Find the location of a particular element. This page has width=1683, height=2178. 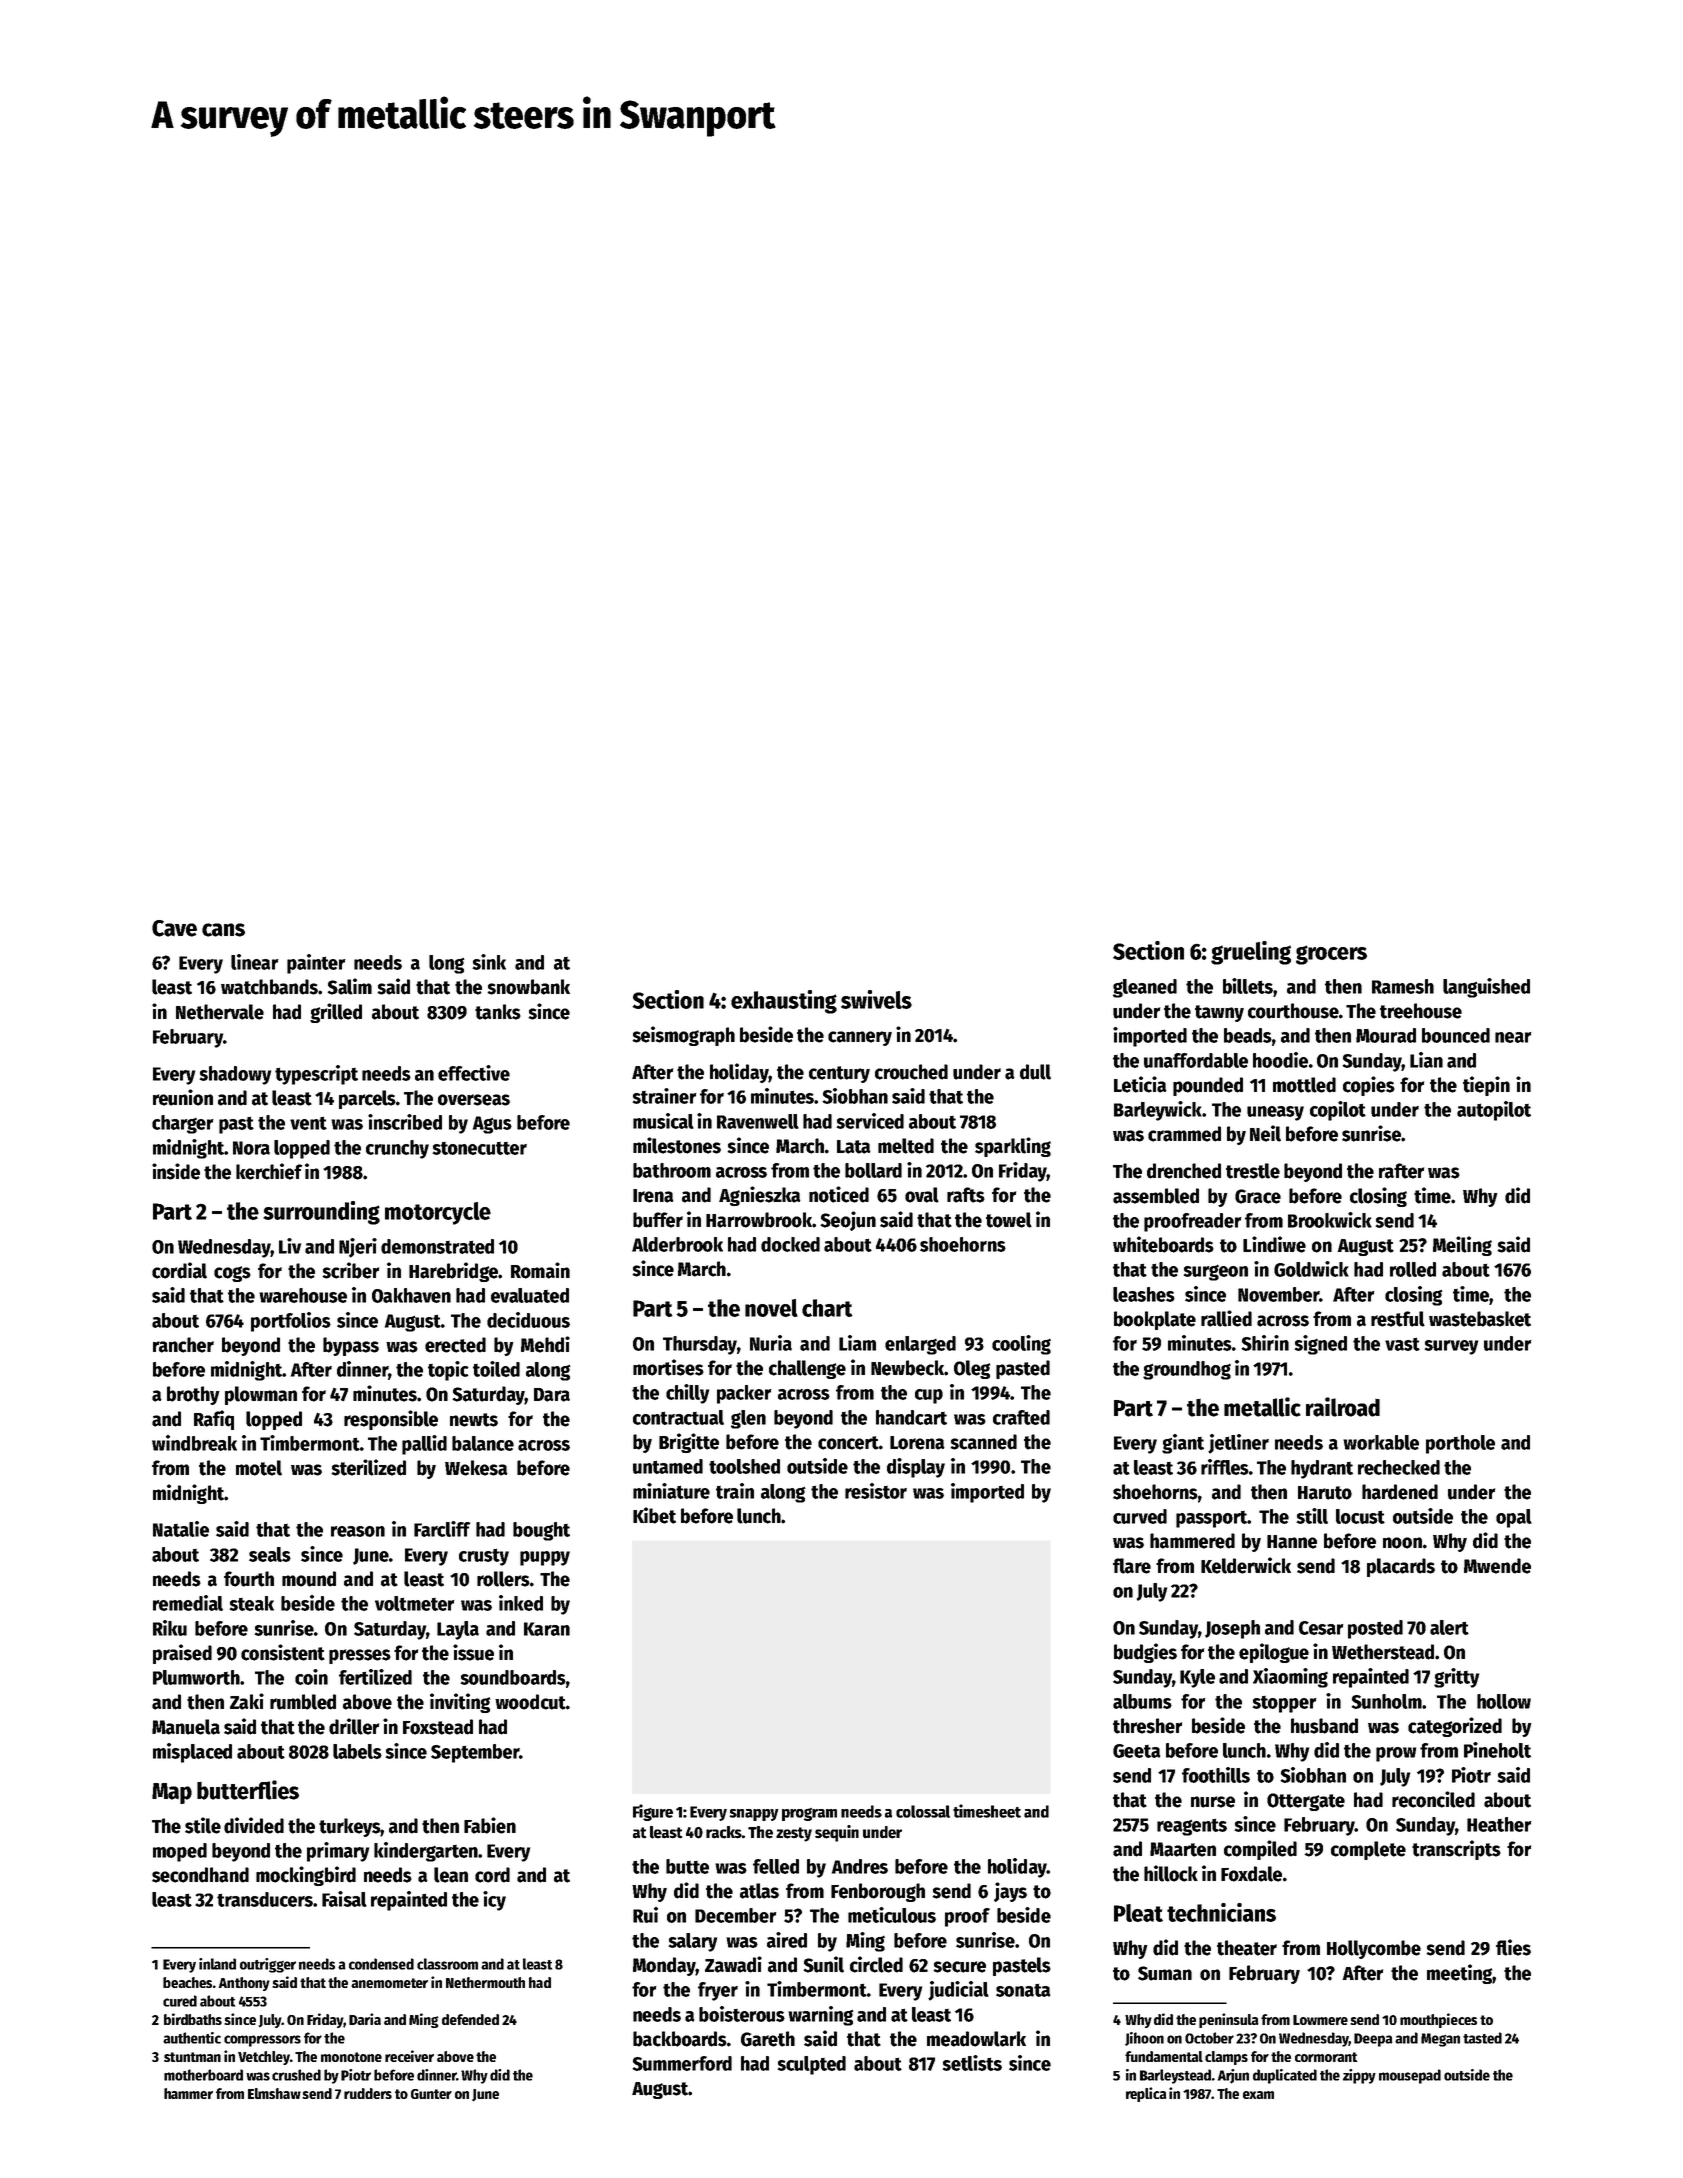

reconciled is located at coordinates (1433, 1799).
